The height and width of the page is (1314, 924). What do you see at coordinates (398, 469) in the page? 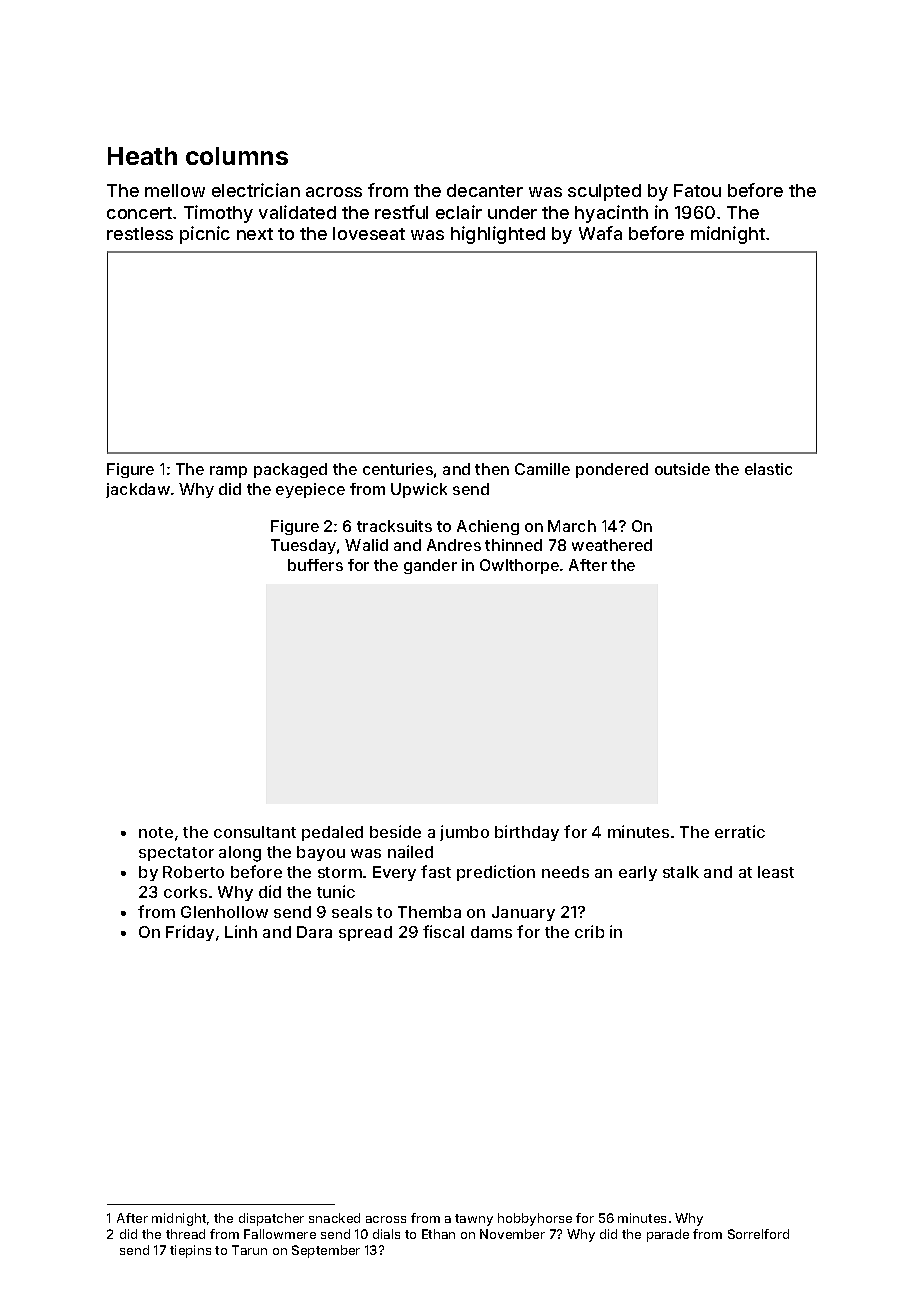
I see `centuries` at bounding box center [398, 469].
